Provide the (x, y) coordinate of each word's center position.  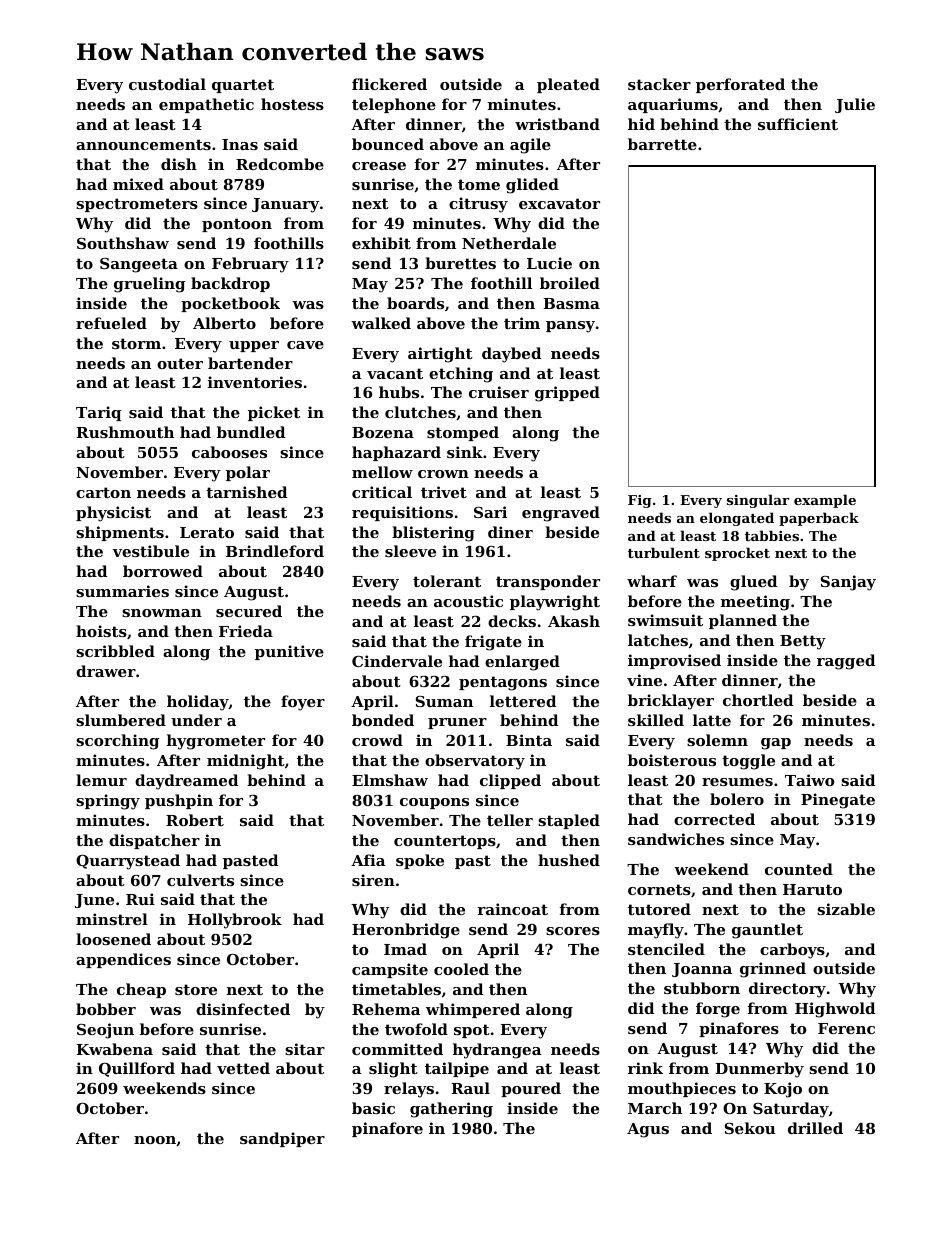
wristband (557, 124)
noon (155, 1140)
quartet (243, 86)
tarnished (246, 492)
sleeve (410, 551)
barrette (662, 144)
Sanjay (848, 583)
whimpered (473, 1010)
